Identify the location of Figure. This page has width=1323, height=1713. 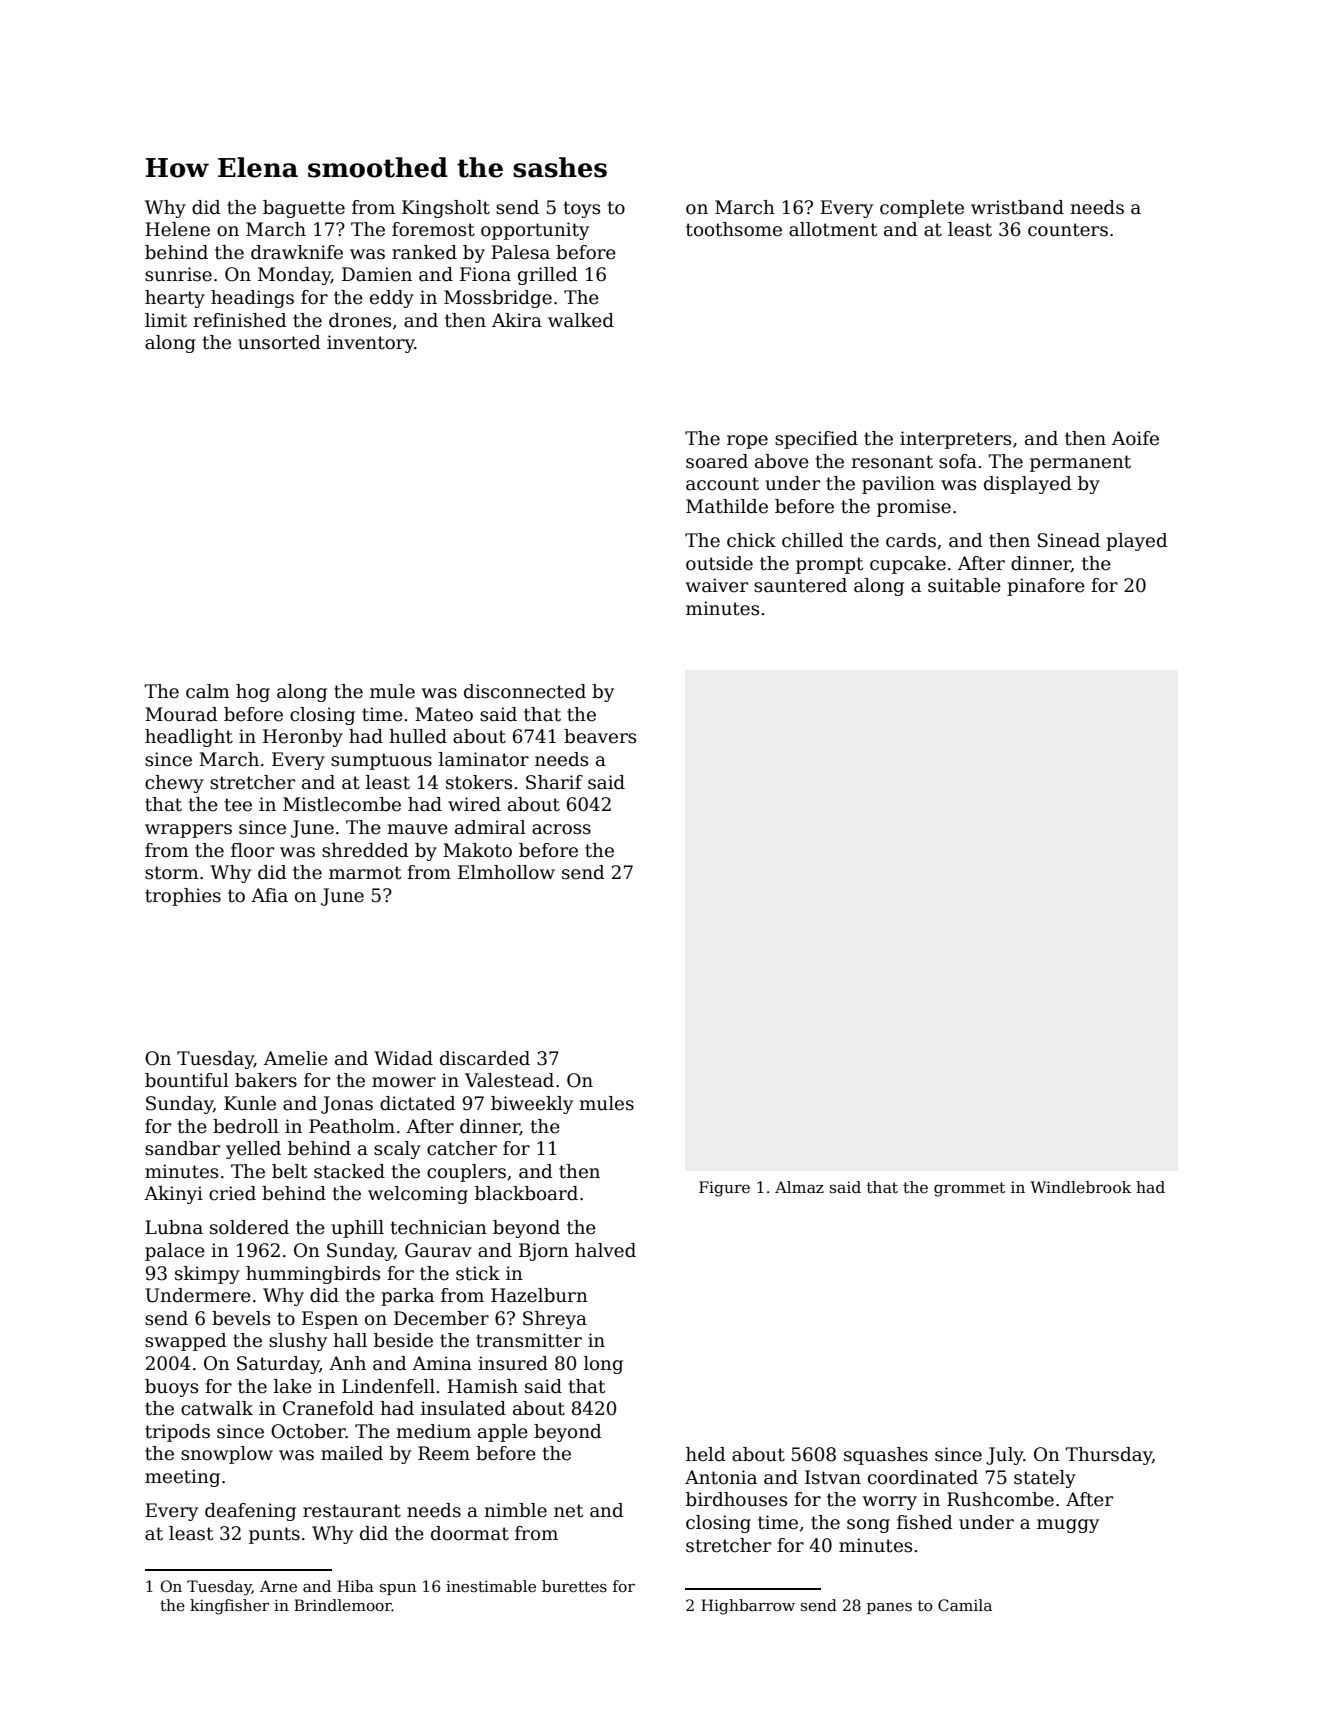
(724, 1189).
